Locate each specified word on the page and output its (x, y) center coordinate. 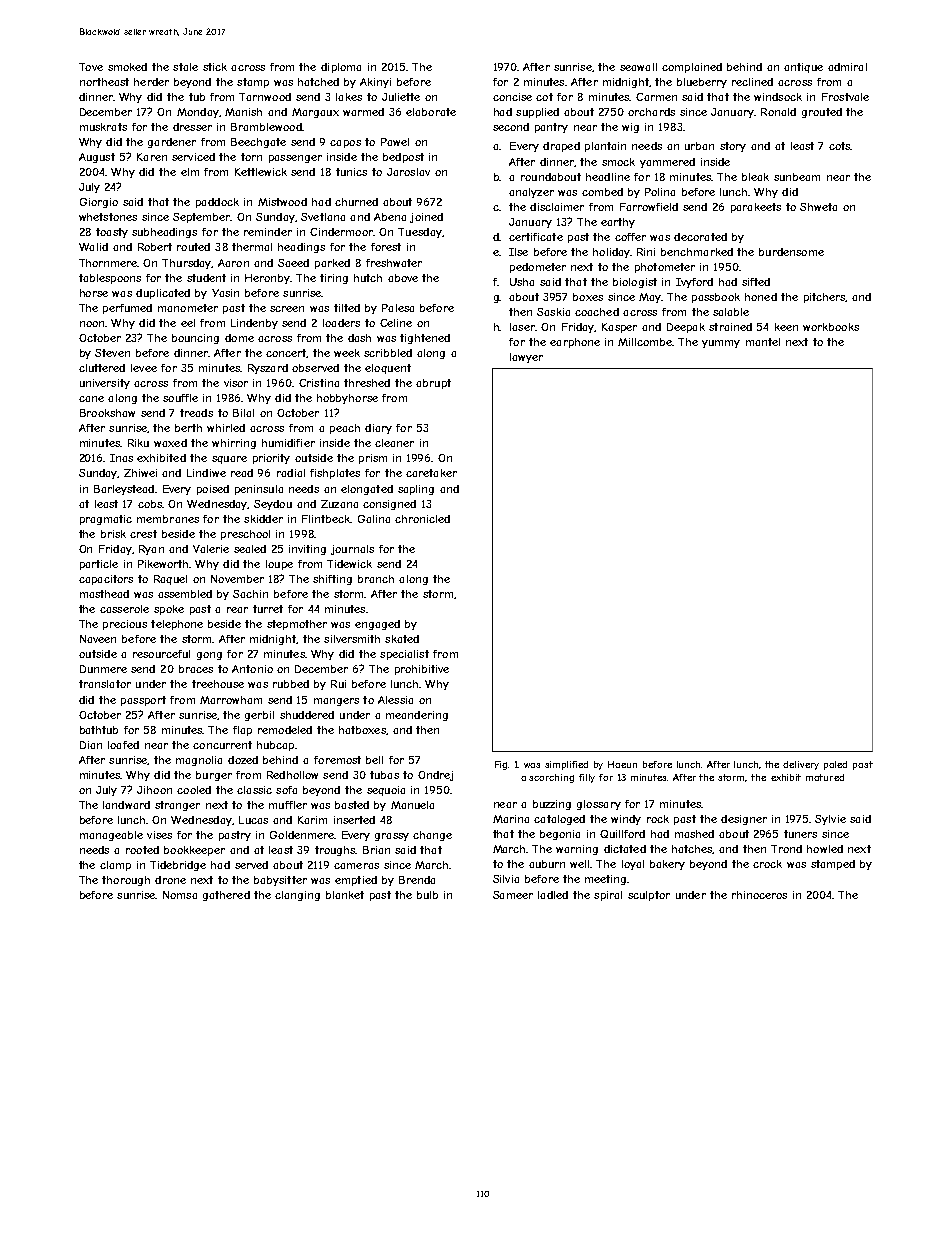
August (97, 158)
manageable (111, 836)
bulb (427, 895)
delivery (801, 765)
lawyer (526, 358)
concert (286, 353)
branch (376, 579)
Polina (660, 192)
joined (426, 218)
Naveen (98, 639)
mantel (763, 342)
